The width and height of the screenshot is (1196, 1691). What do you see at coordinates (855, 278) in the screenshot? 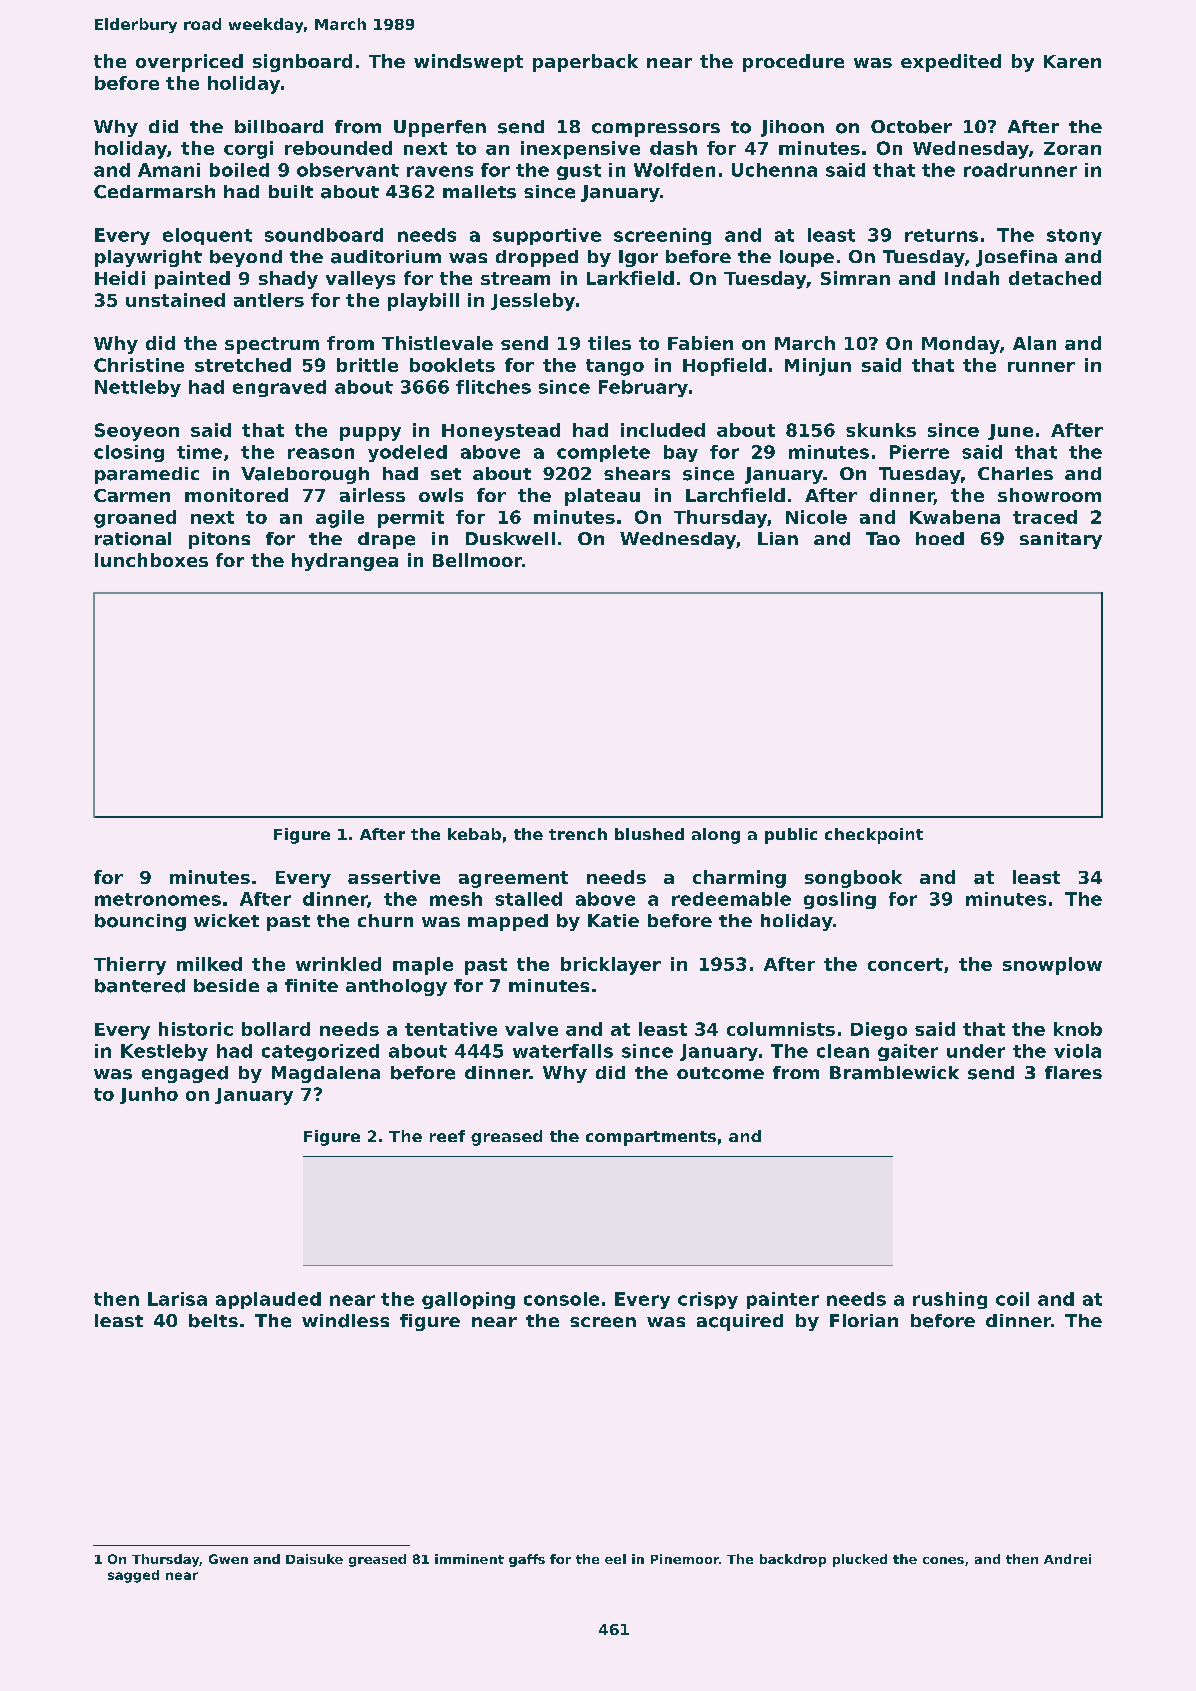
I see `Simran` at bounding box center [855, 278].
